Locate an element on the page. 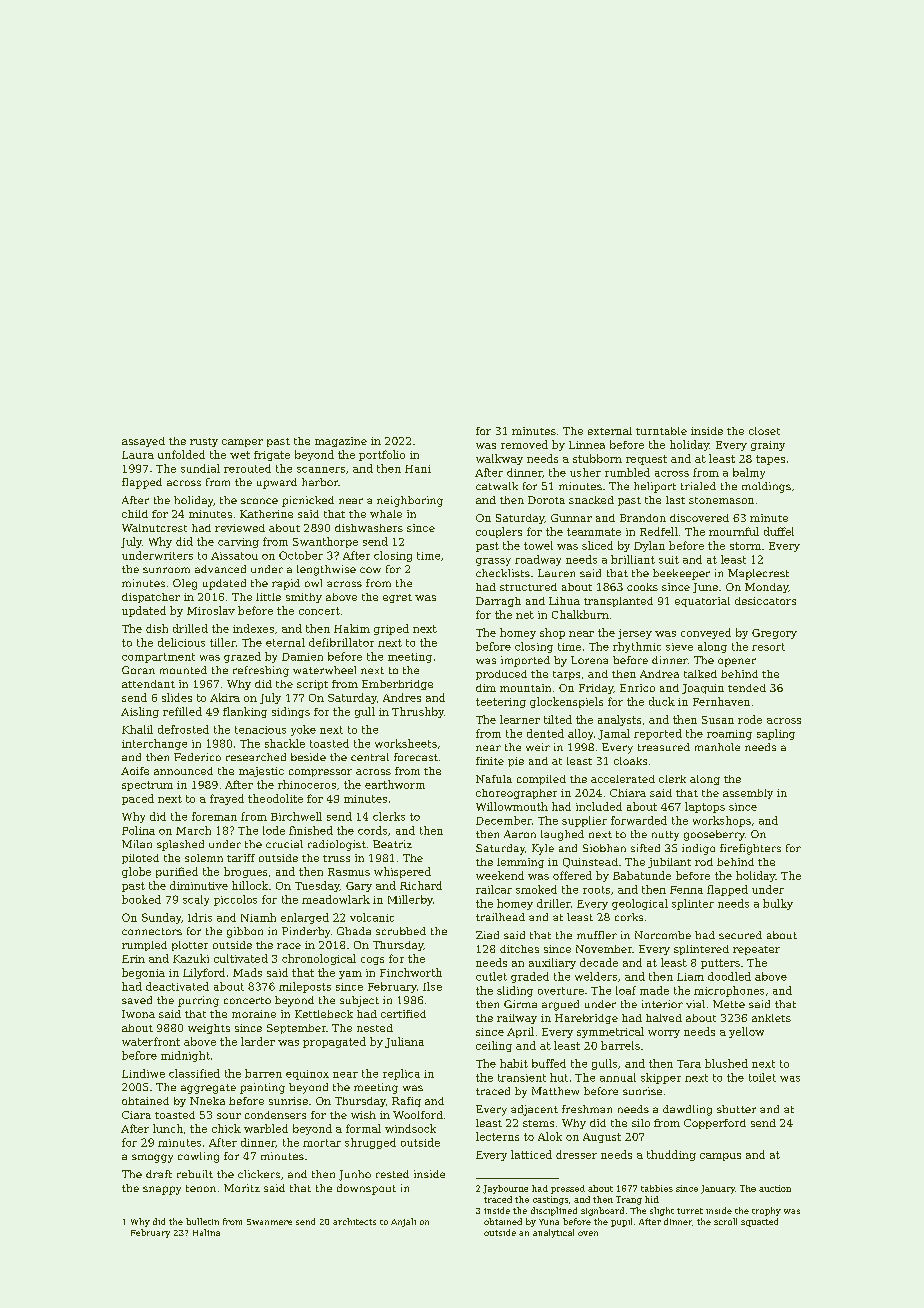 The height and width of the document is (1308, 924). Gregory is located at coordinates (774, 634).
